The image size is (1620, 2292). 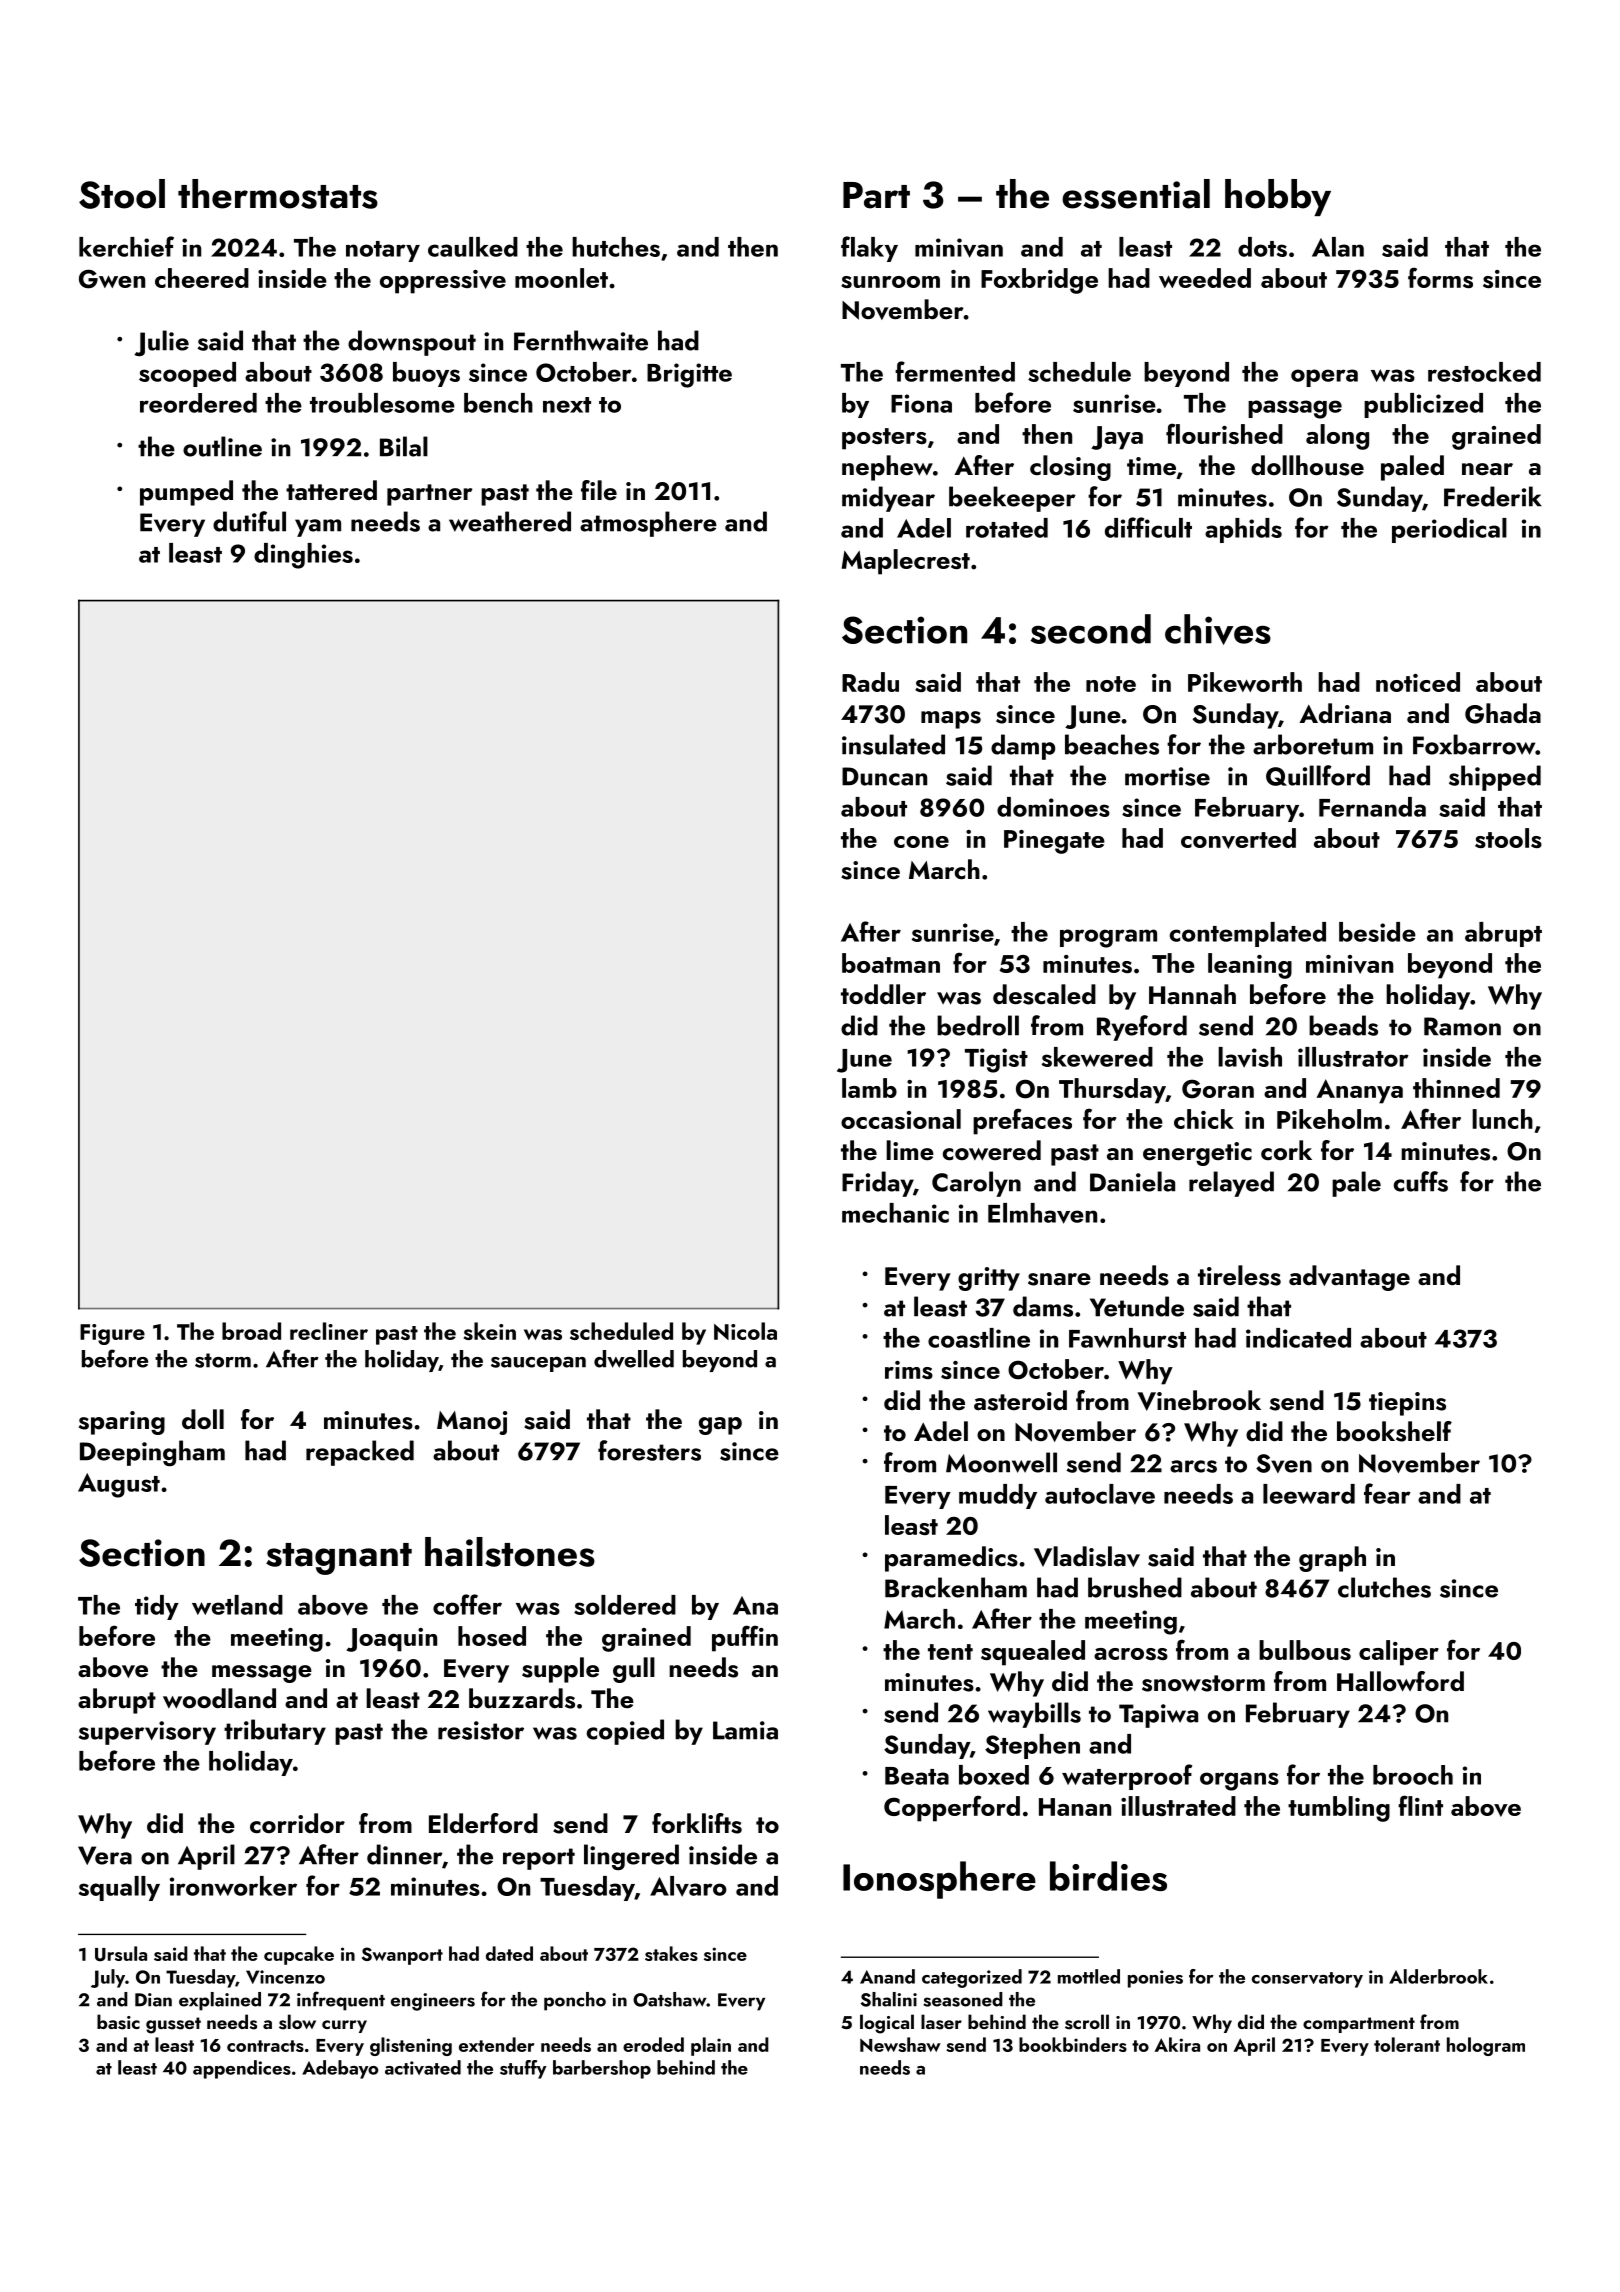 What do you see at coordinates (1462, 1026) in the screenshot?
I see `Ramon` at bounding box center [1462, 1026].
